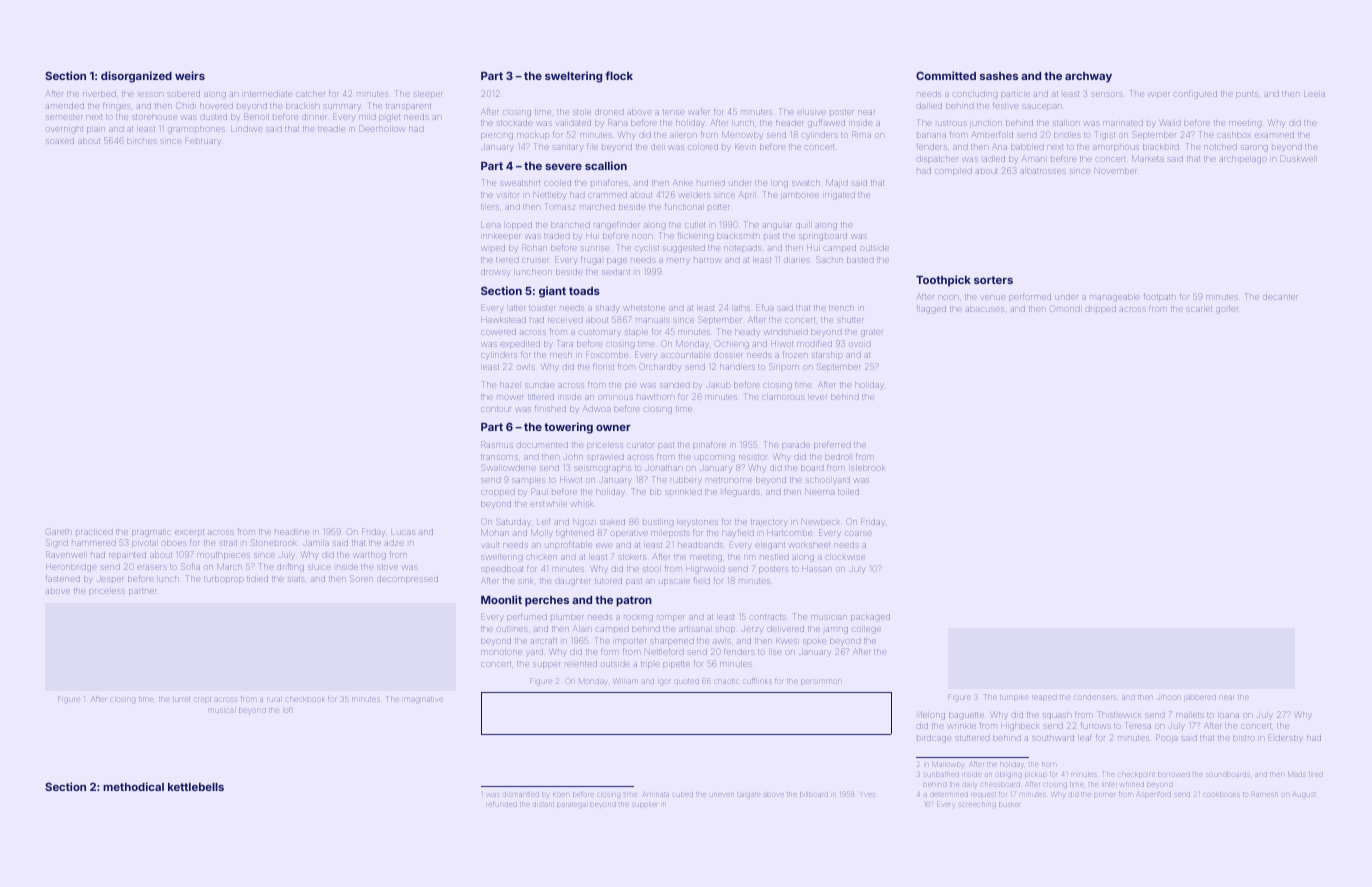 This screenshot has width=1372, height=887. I want to click on methodical, so click(133, 786).
